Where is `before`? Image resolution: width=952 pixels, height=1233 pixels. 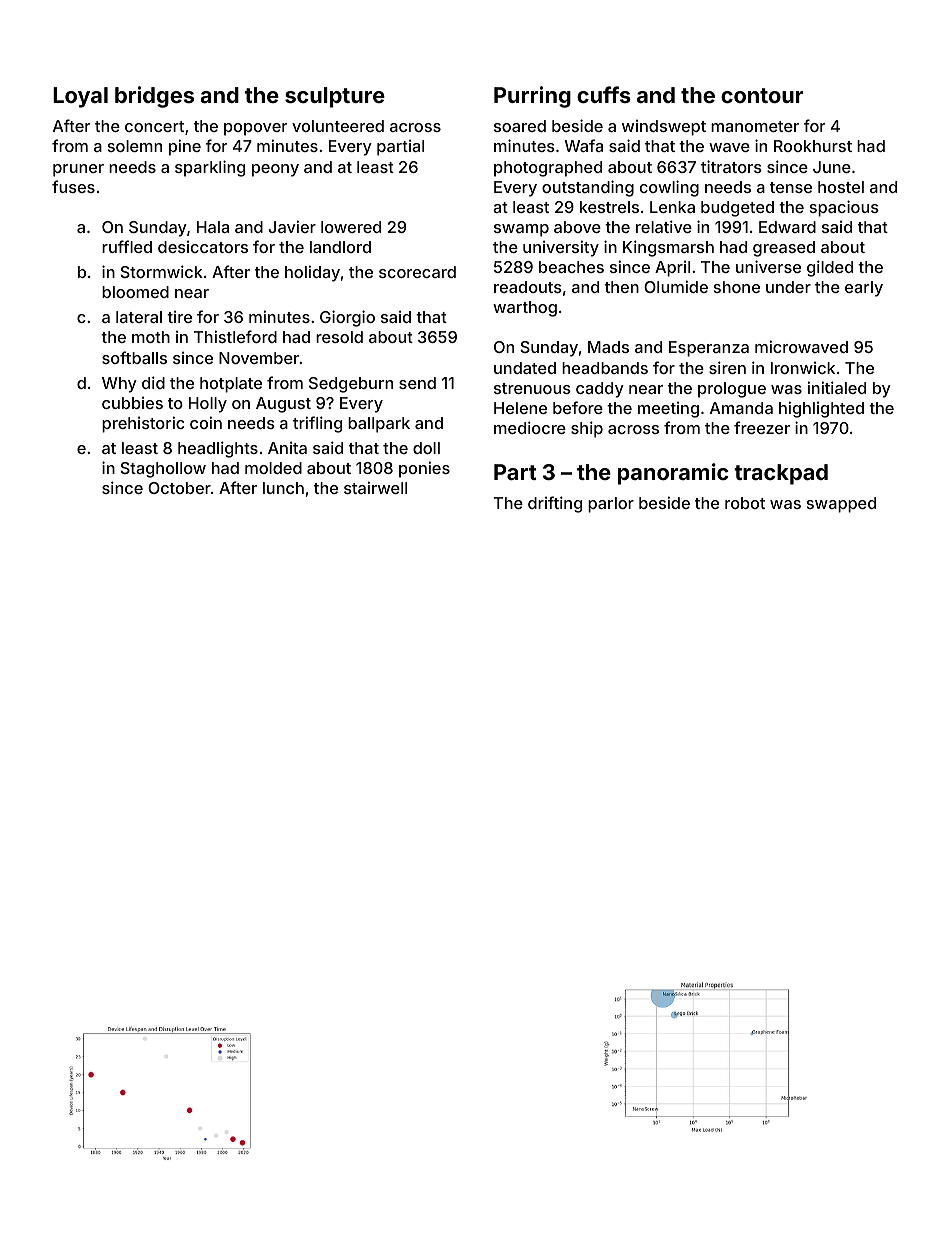
before is located at coordinates (578, 407).
